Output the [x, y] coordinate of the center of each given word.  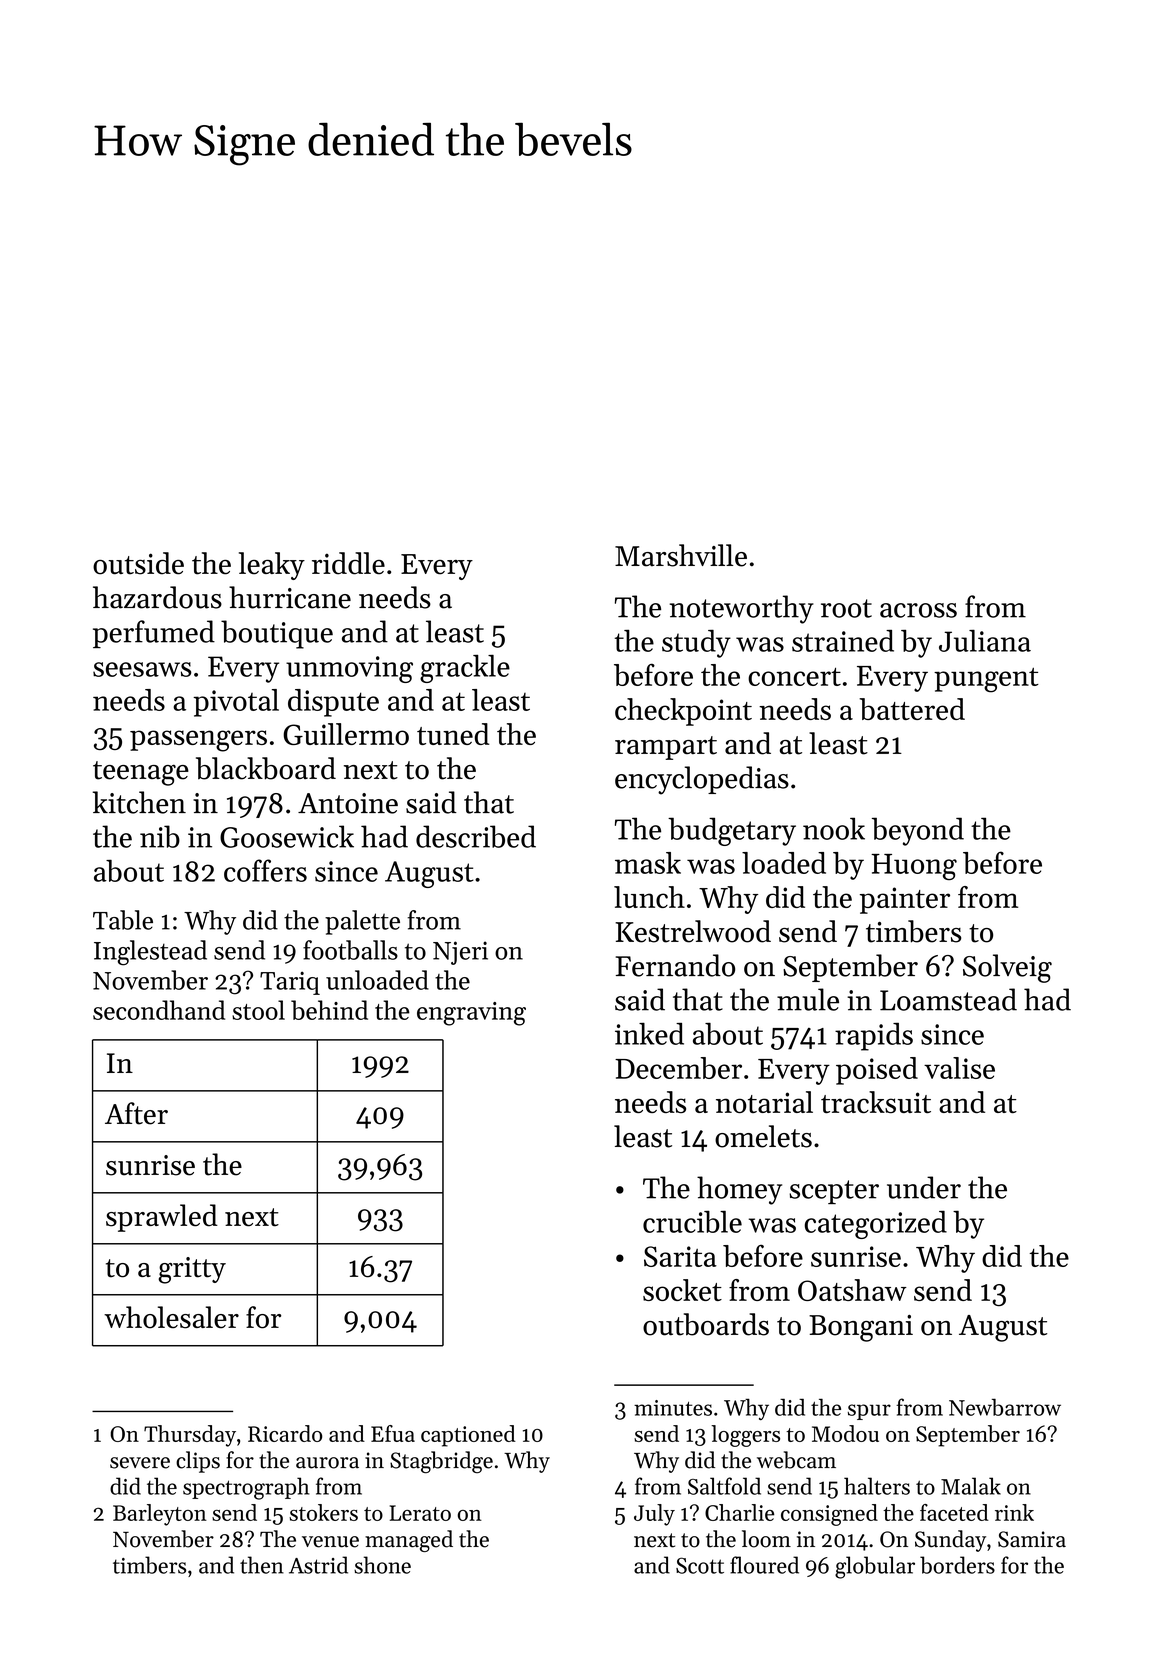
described [476, 836]
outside [138, 563]
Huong [914, 867]
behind [329, 1010]
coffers [265, 870]
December [678, 1068]
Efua [393, 1433]
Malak [971, 1486]
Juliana [985, 641]
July [654, 1515]
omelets [763, 1136]
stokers [323, 1512]
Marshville [681, 555]
